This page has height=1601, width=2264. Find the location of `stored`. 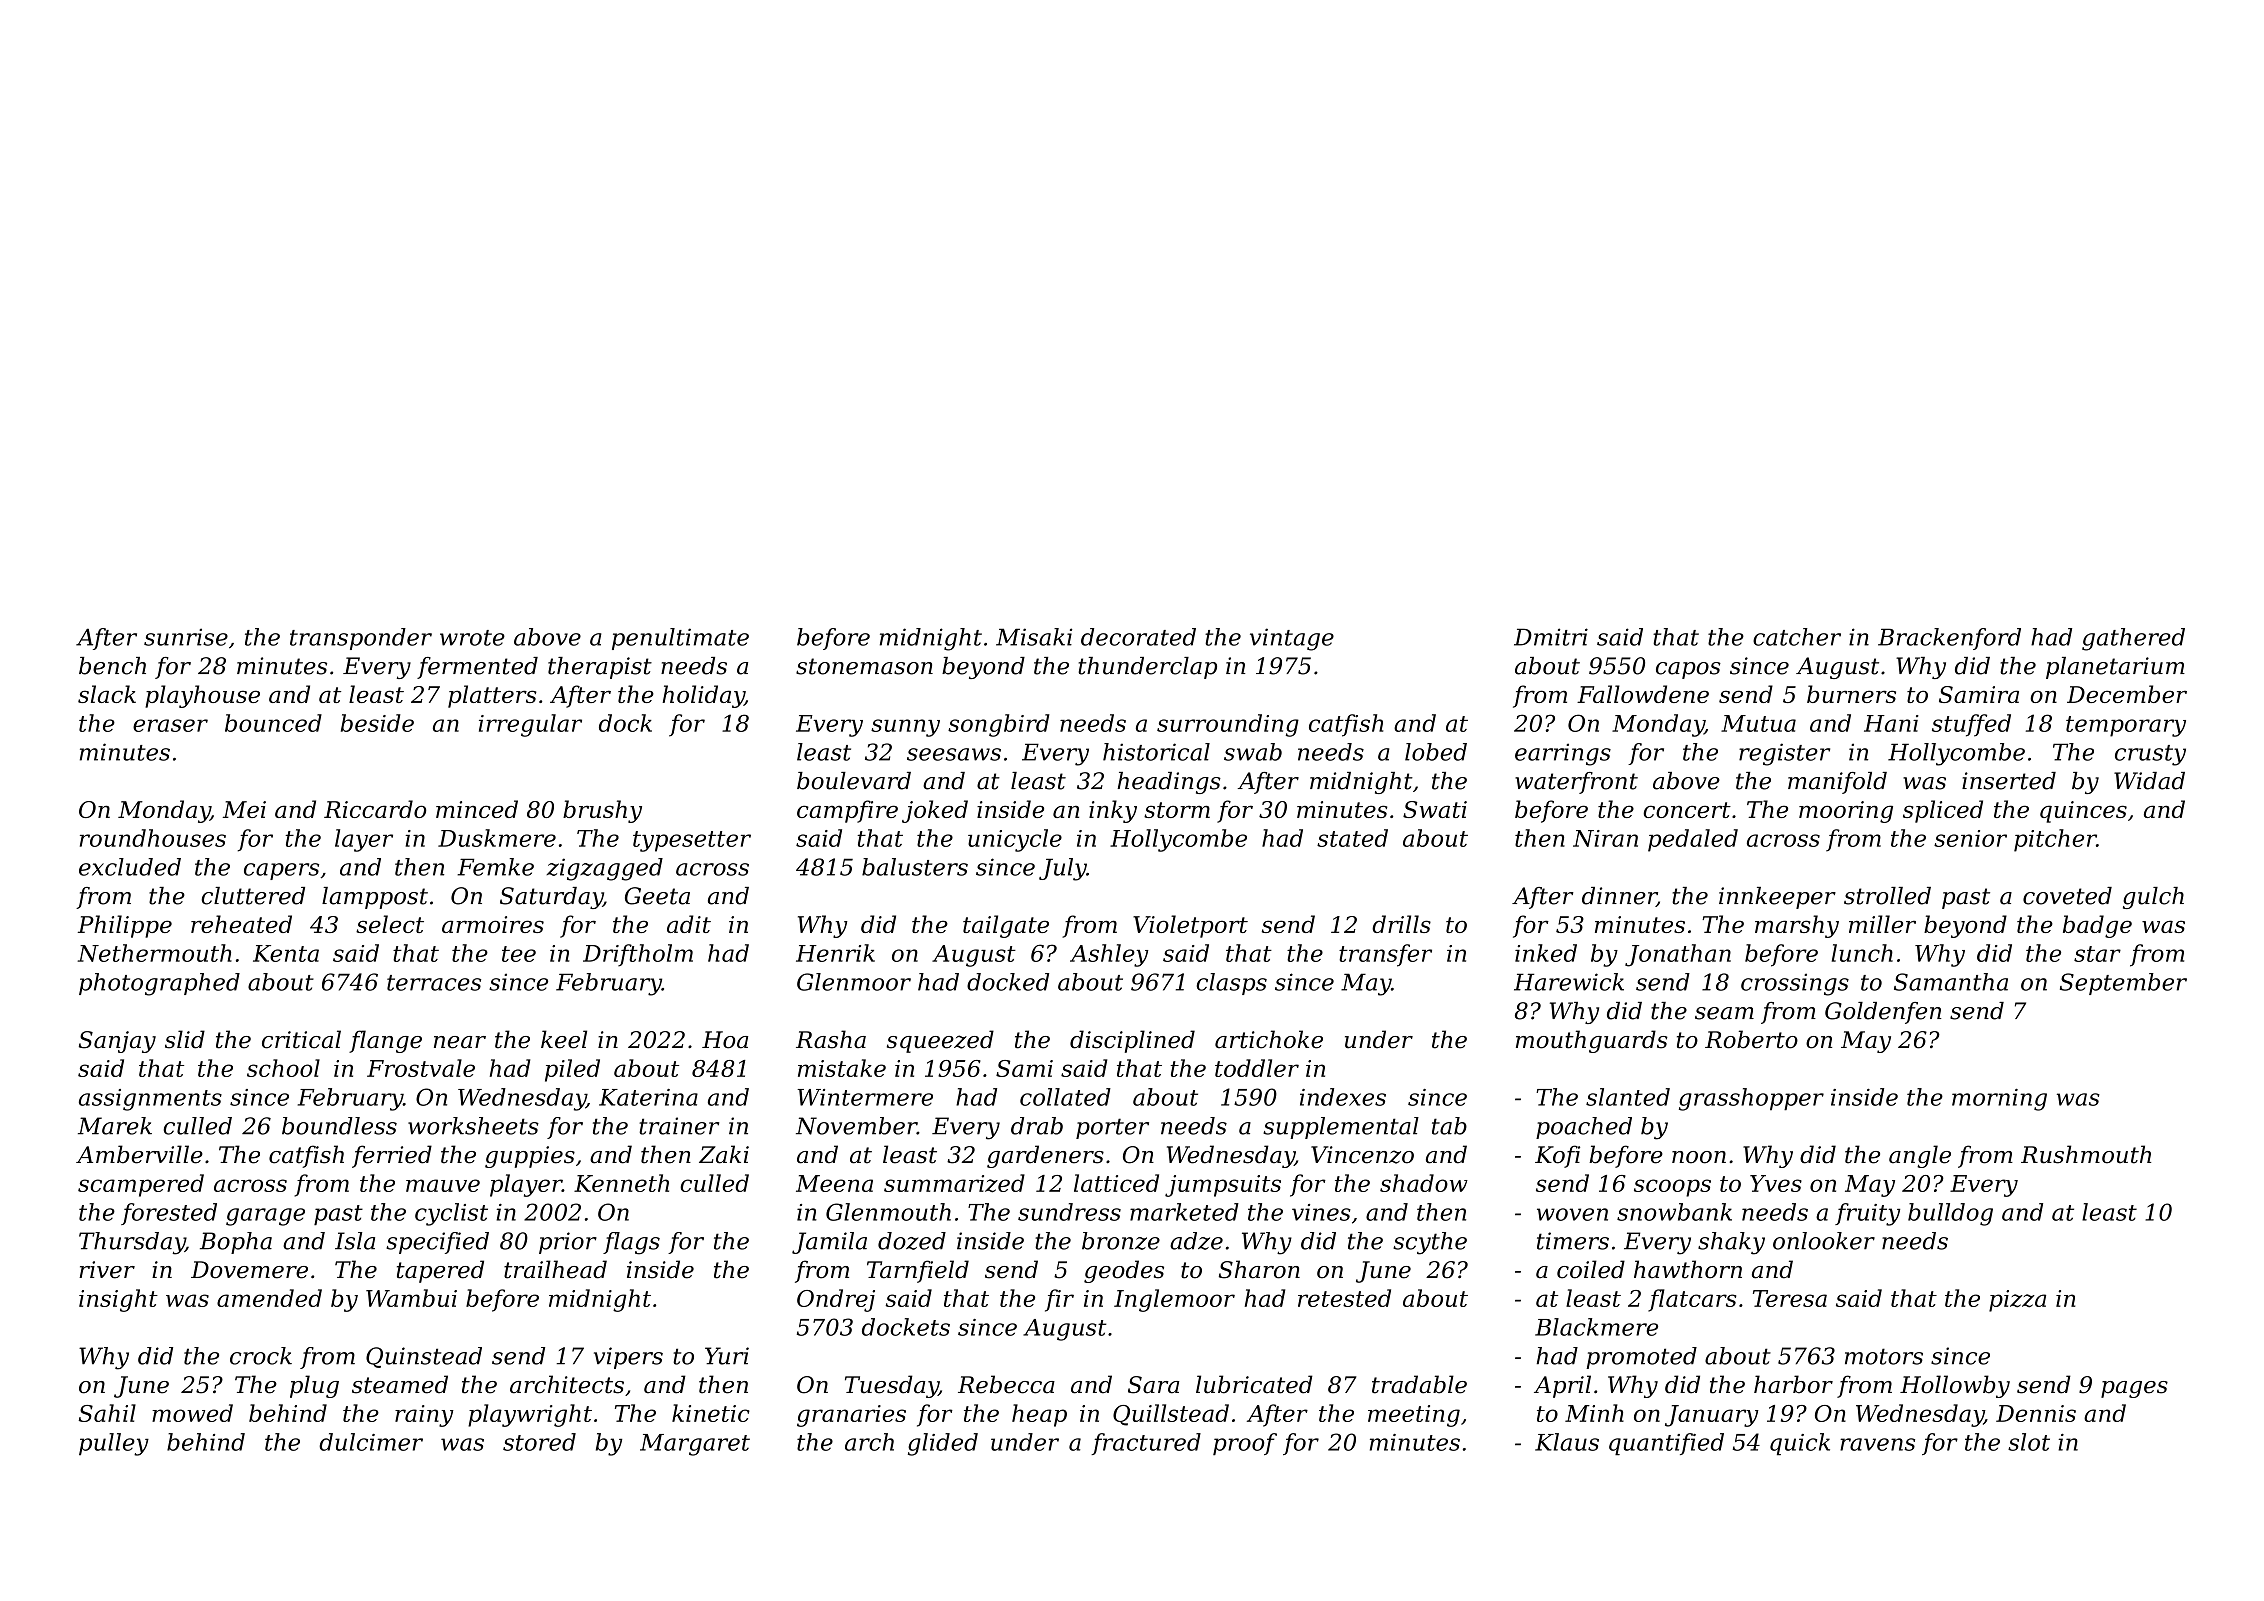

stored is located at coordinates (539, 1442).
